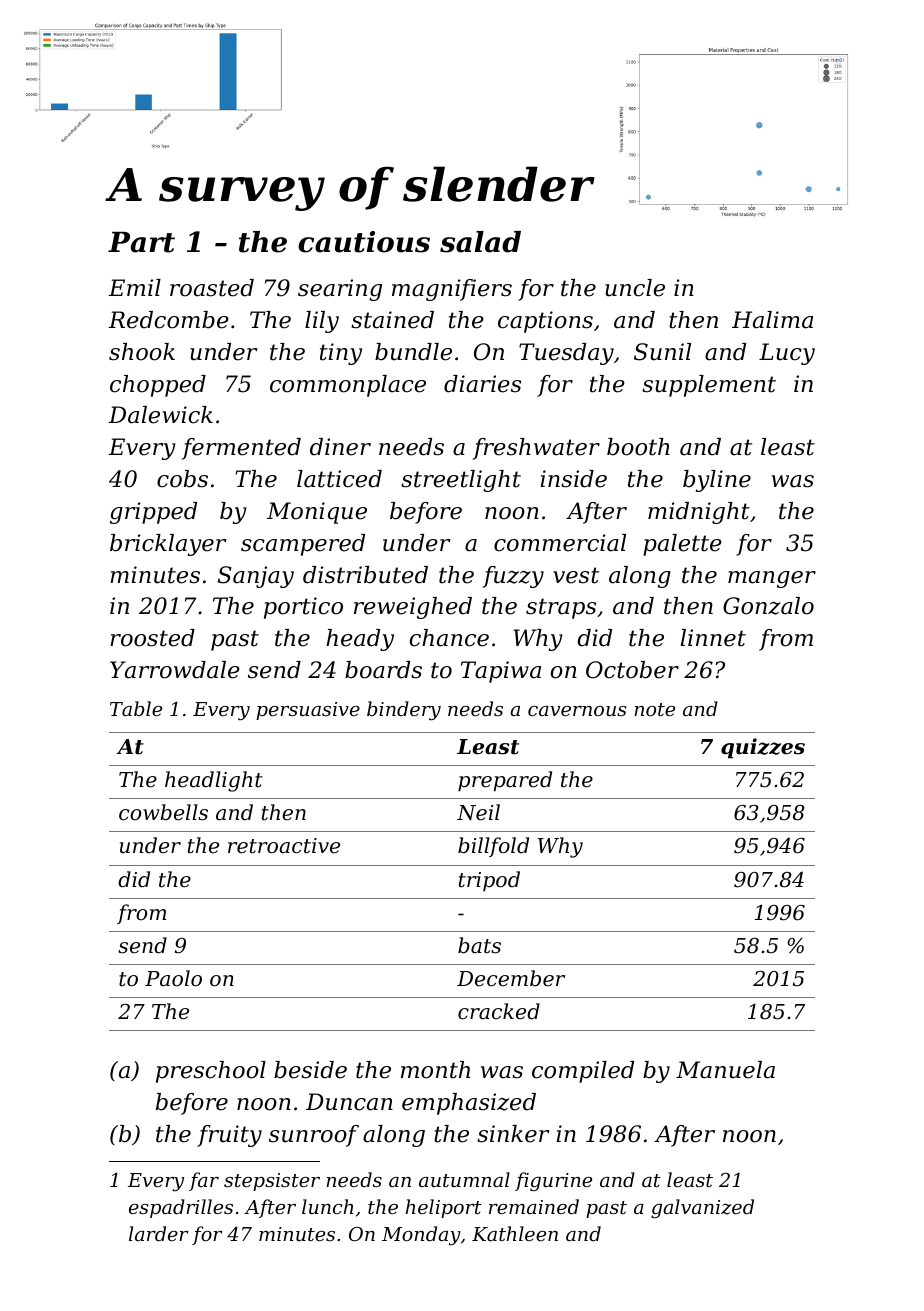 Image resolution: width=924 pixels, height=1311 pixels. Describe the element at coordinates (493, 847) in the image. I see `billfold` at that location.
